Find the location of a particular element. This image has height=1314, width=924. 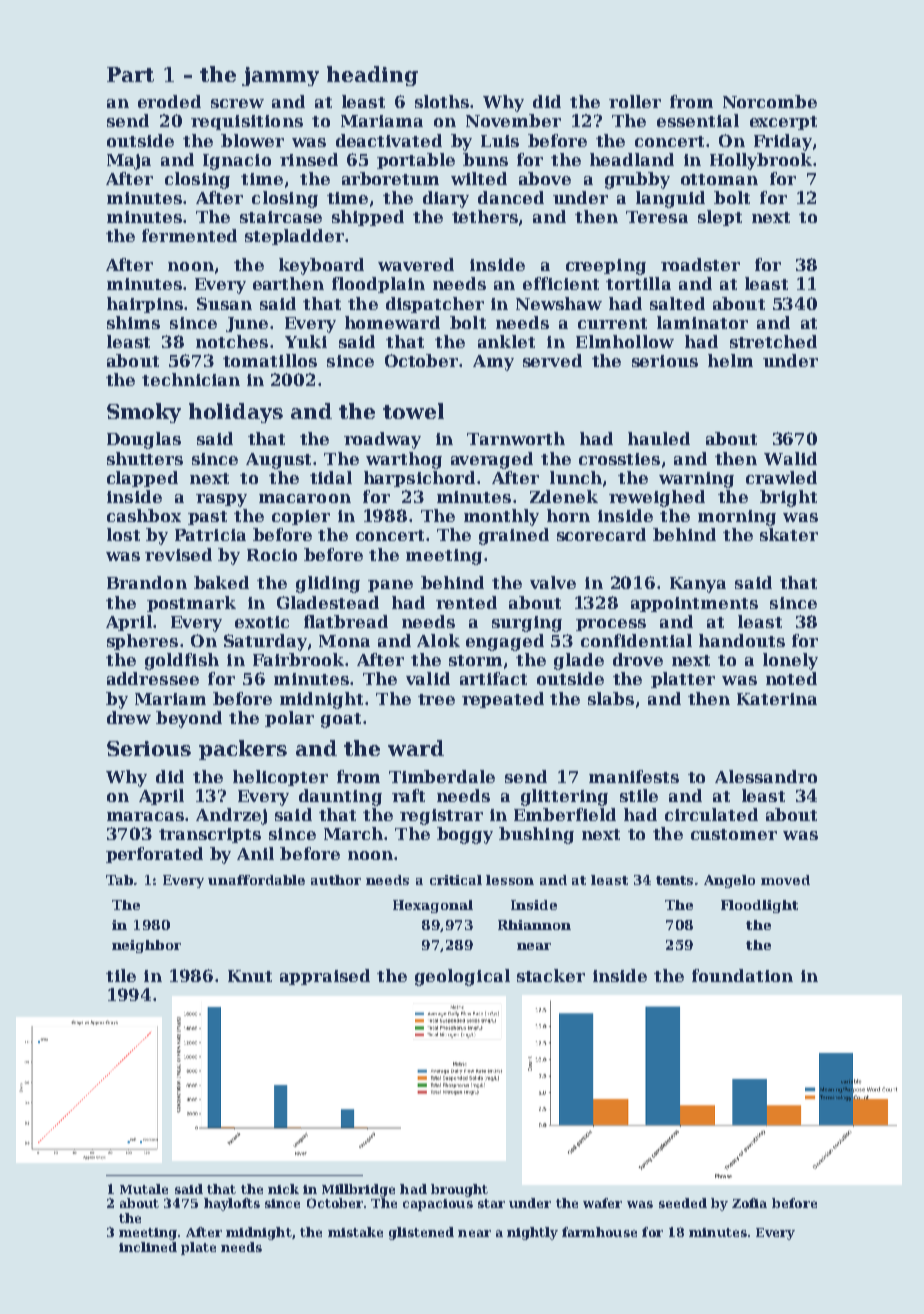

Fairbrook is located at coordinates (298, 659).
